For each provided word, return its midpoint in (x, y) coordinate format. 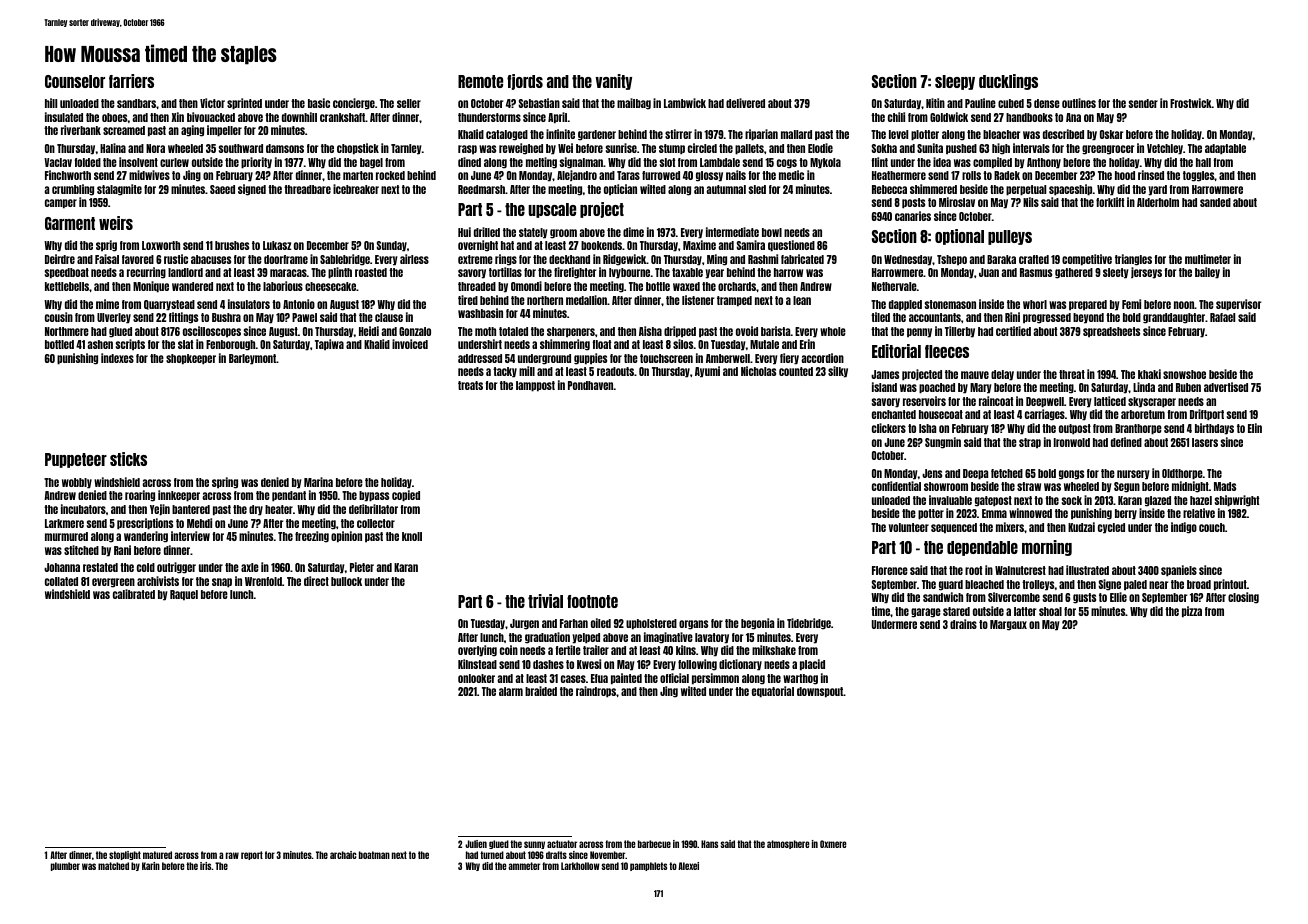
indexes (117, 358)
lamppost (535, 386)
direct (316, 581)
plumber (65, 866)
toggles (1199, 176)
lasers (1205, 442)
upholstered (651, 624)
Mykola (825, 163)
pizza (1192, 612)
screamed (124, 130)
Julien (476, 844)
